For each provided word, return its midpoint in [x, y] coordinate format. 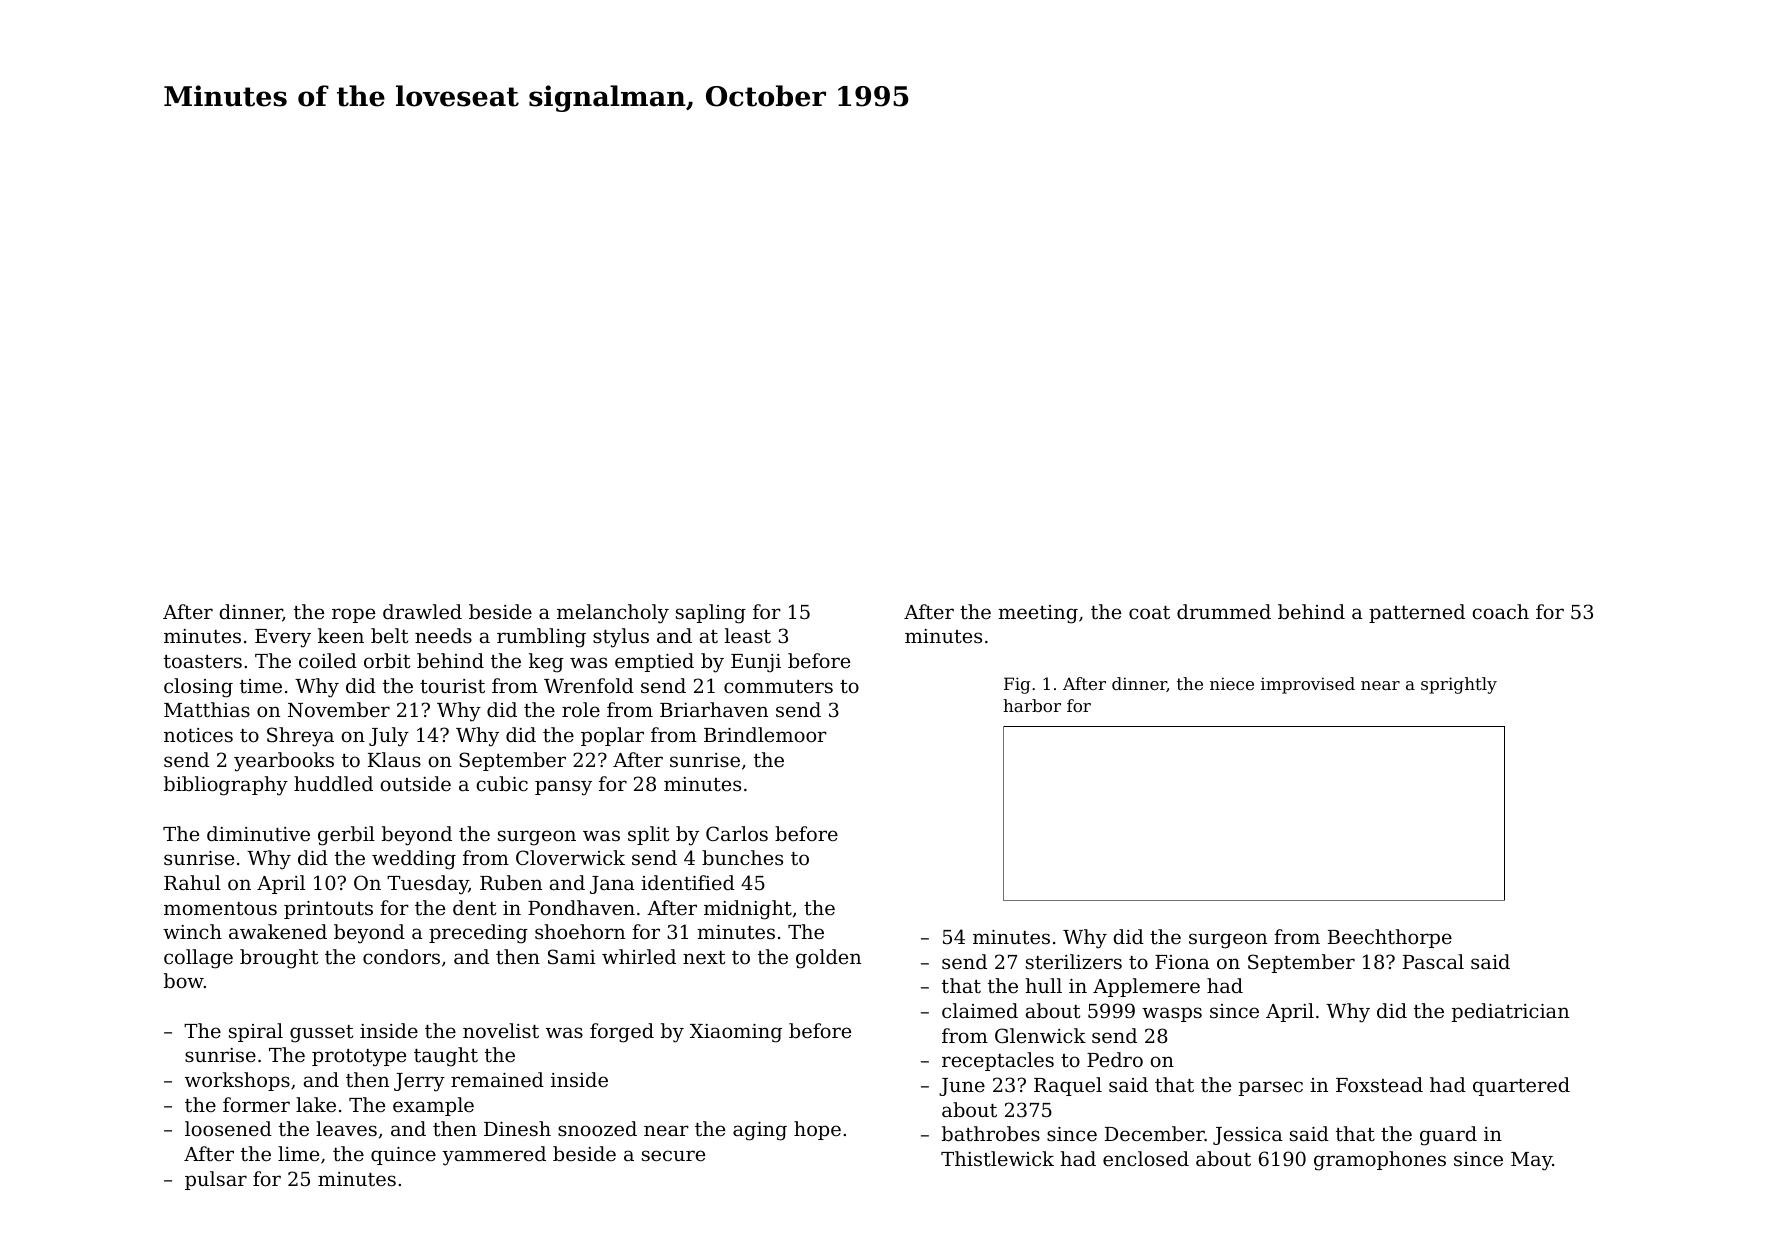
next [704, 957]
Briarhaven [714, 709]
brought [279, 959]
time [261, 686]
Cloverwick [570, 857]
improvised [1308, 685]
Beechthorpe [1390, 938]
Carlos [737, 833]
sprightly [1459, 685]
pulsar [216, 1180]
